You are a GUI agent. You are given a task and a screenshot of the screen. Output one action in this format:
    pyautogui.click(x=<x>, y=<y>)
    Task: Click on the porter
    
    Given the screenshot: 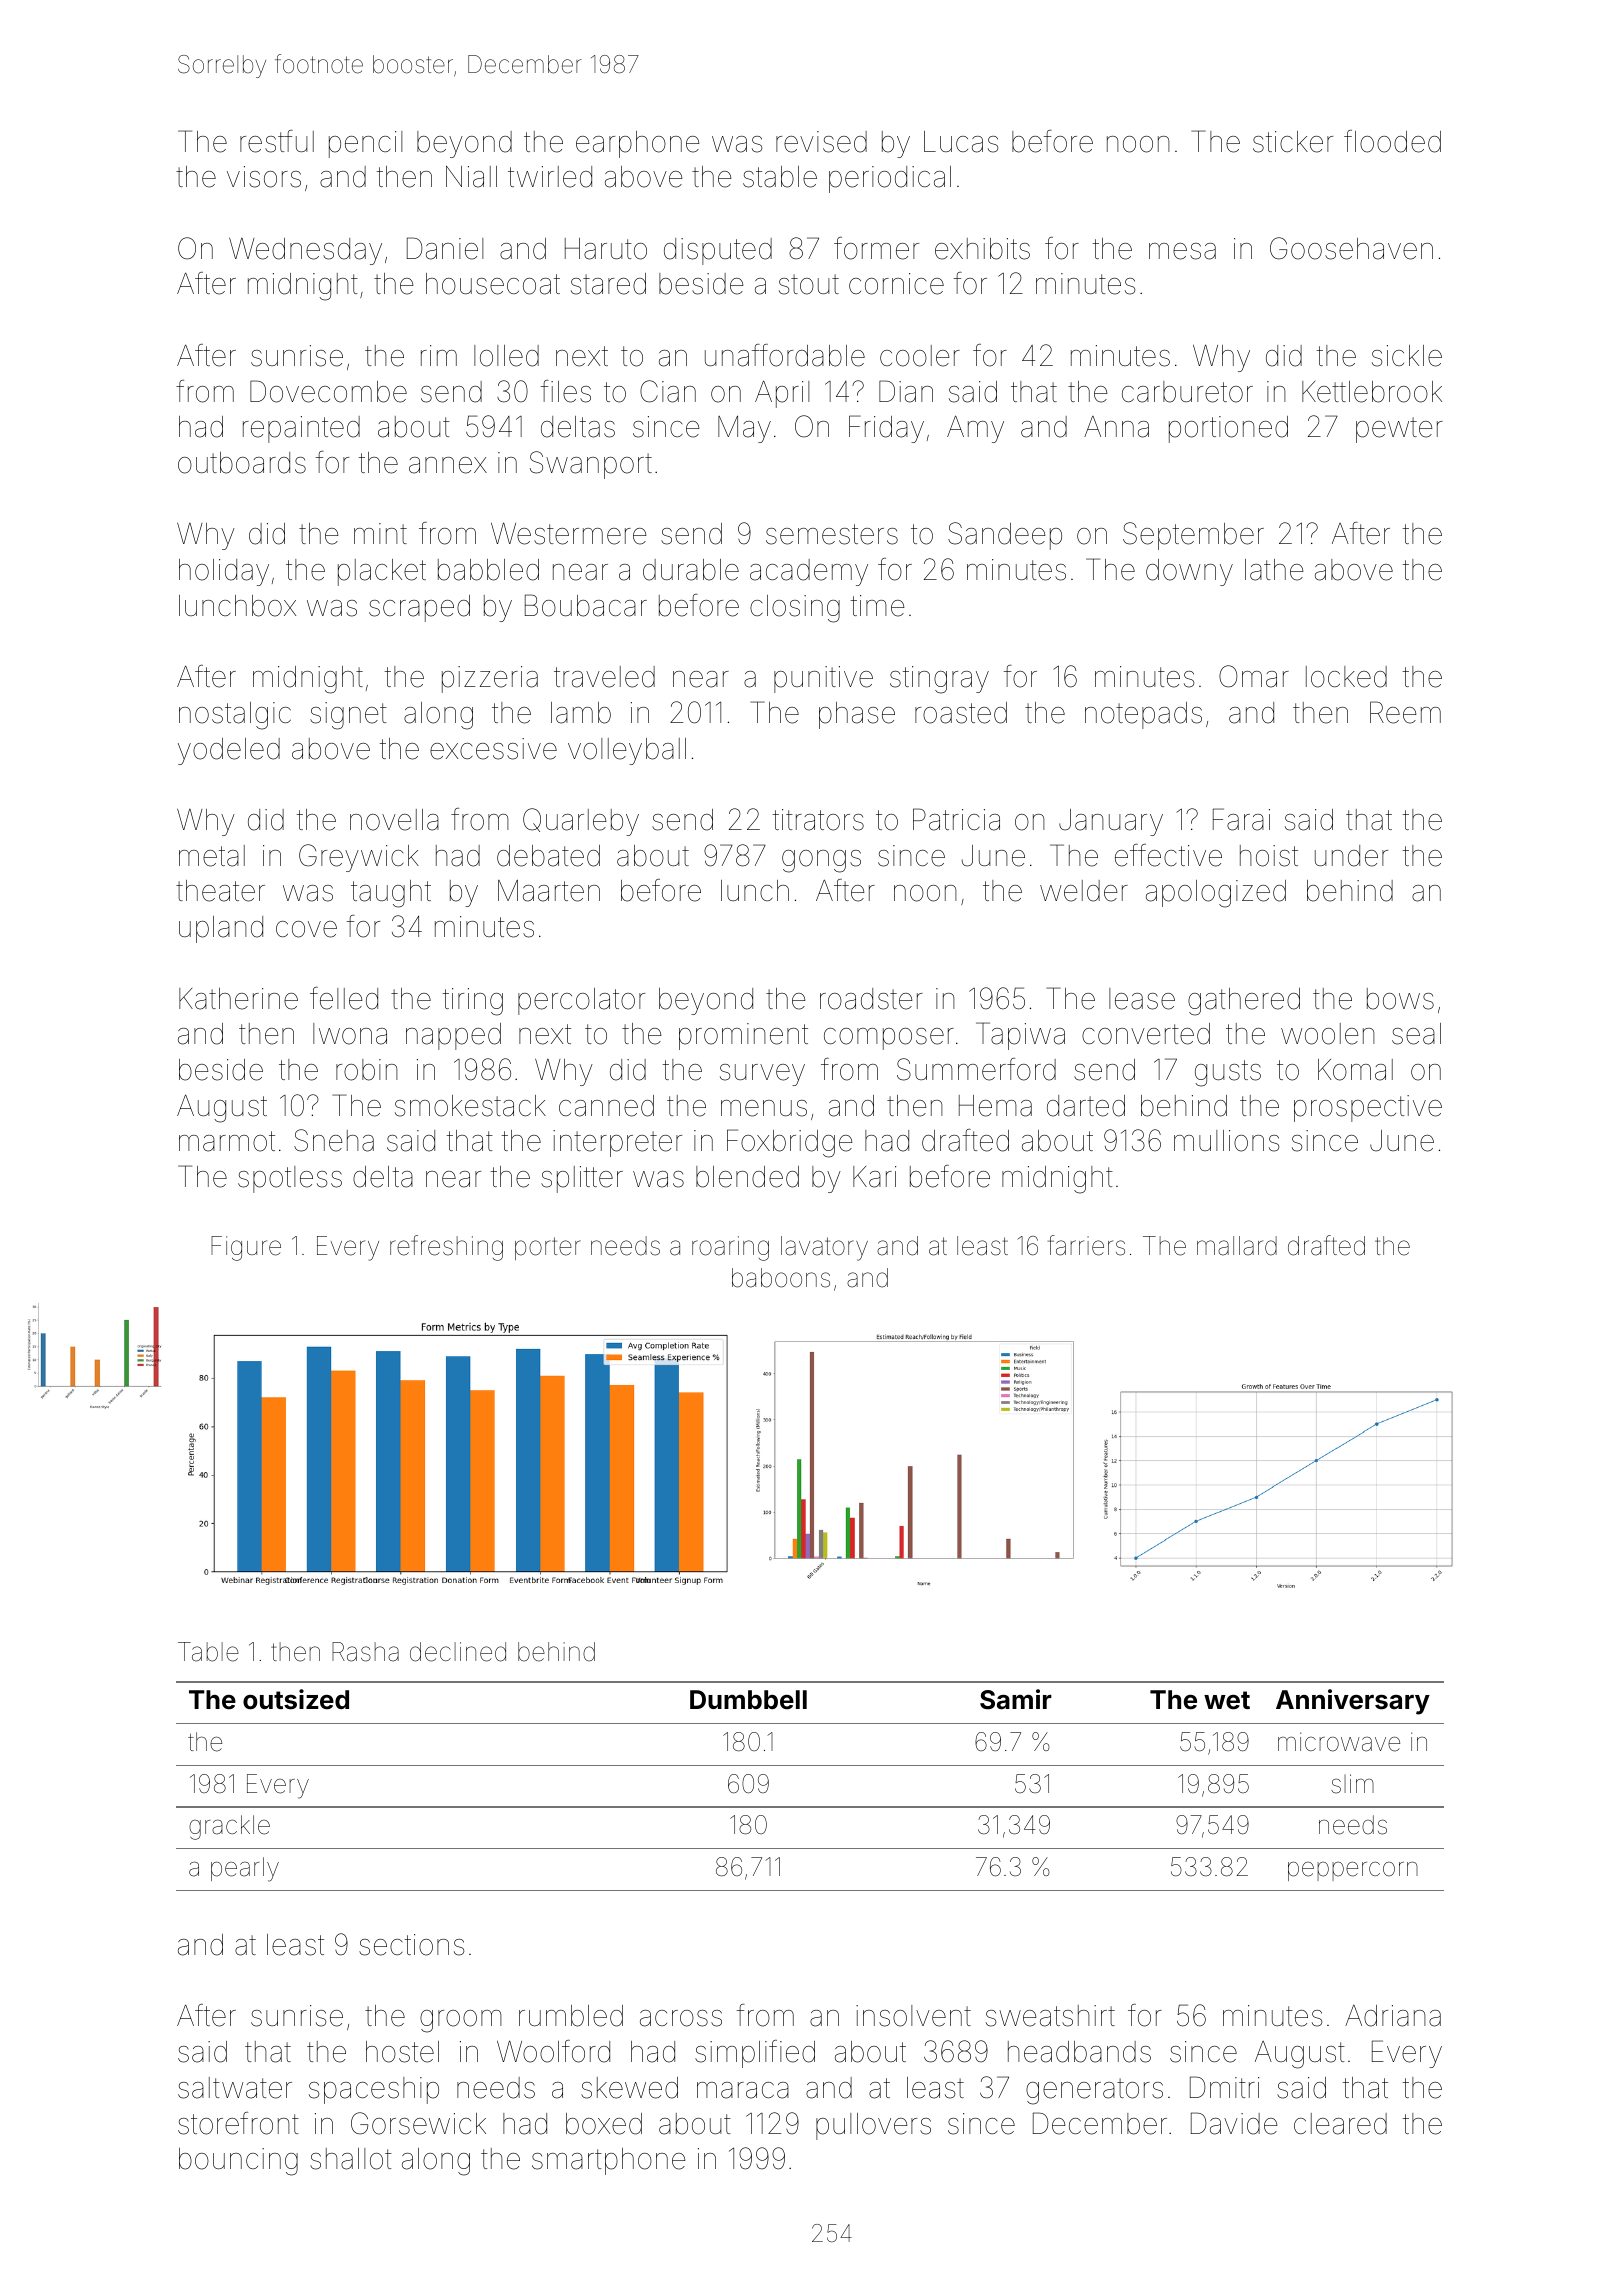 What is the action you would take?
    pyautogui.click(x=548, y=1248)
